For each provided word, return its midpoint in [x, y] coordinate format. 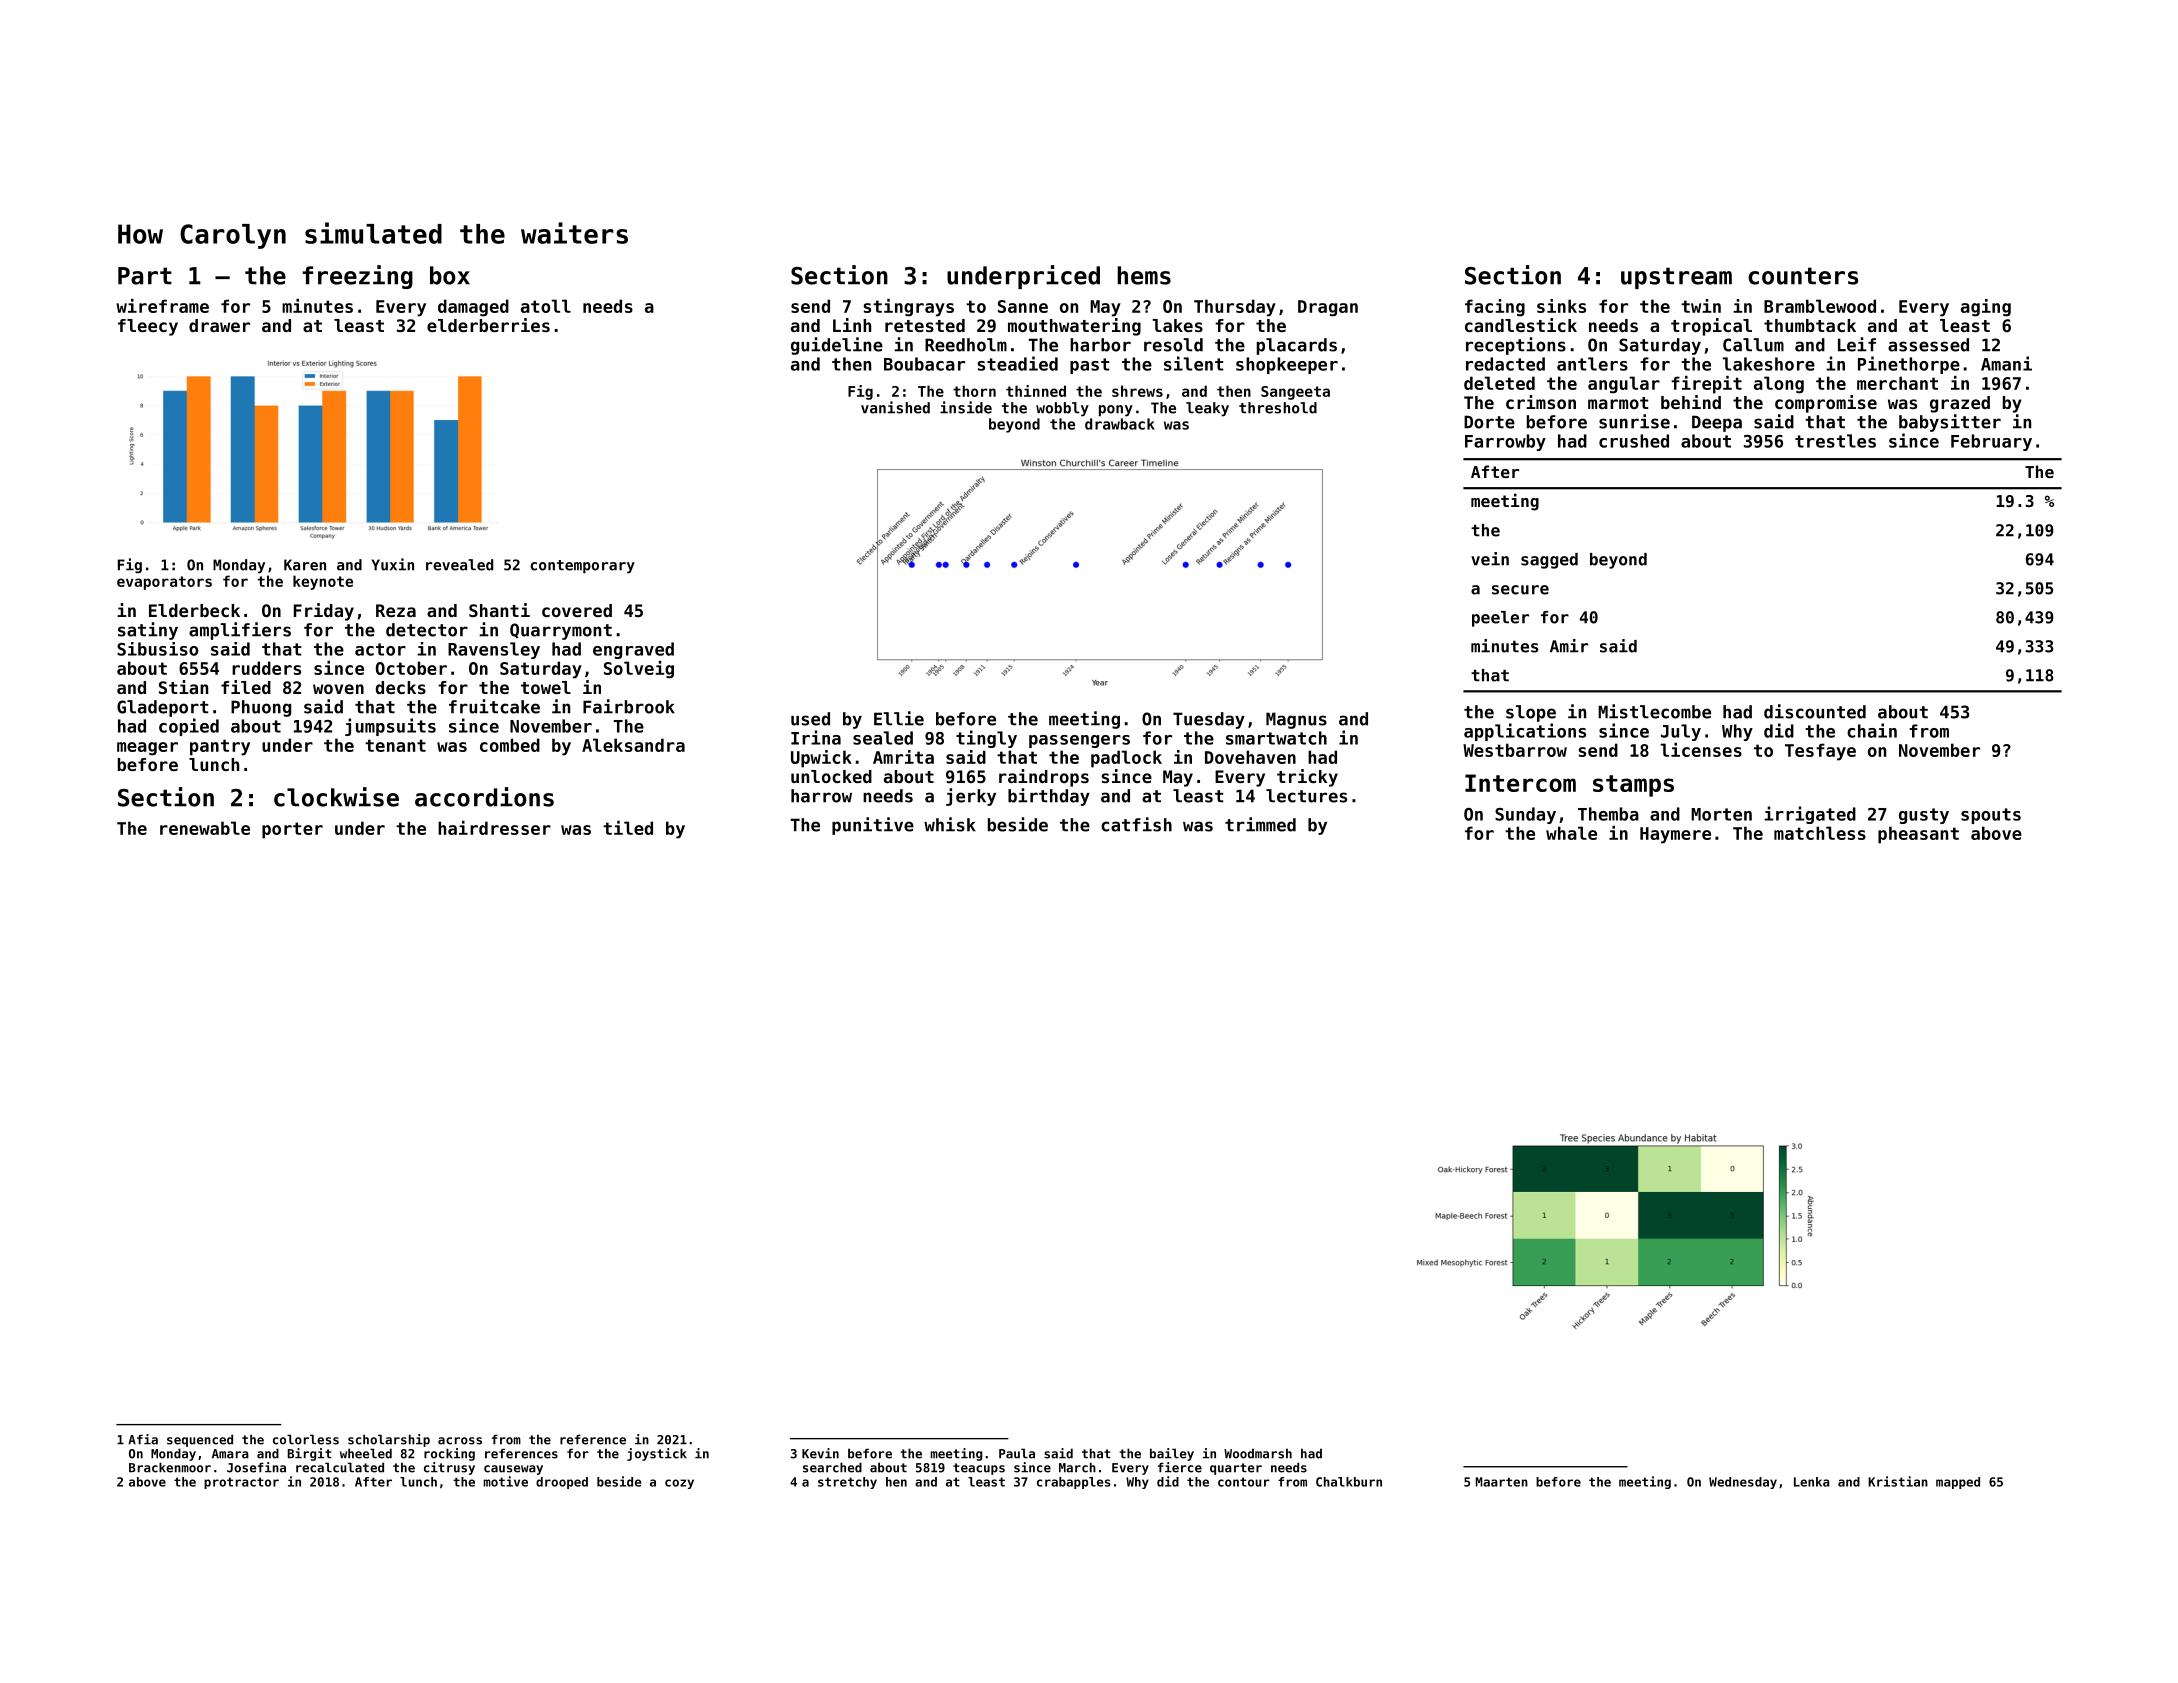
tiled [628, 828]
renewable [205, 828]
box [450, 275]
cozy [679, 1484]
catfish [1136, 824]
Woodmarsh [1258, 1453]
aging [1986, 308]
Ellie [899, 718]
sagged [1549, 561]
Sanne [1023, 306]
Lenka [1812, 1482]
